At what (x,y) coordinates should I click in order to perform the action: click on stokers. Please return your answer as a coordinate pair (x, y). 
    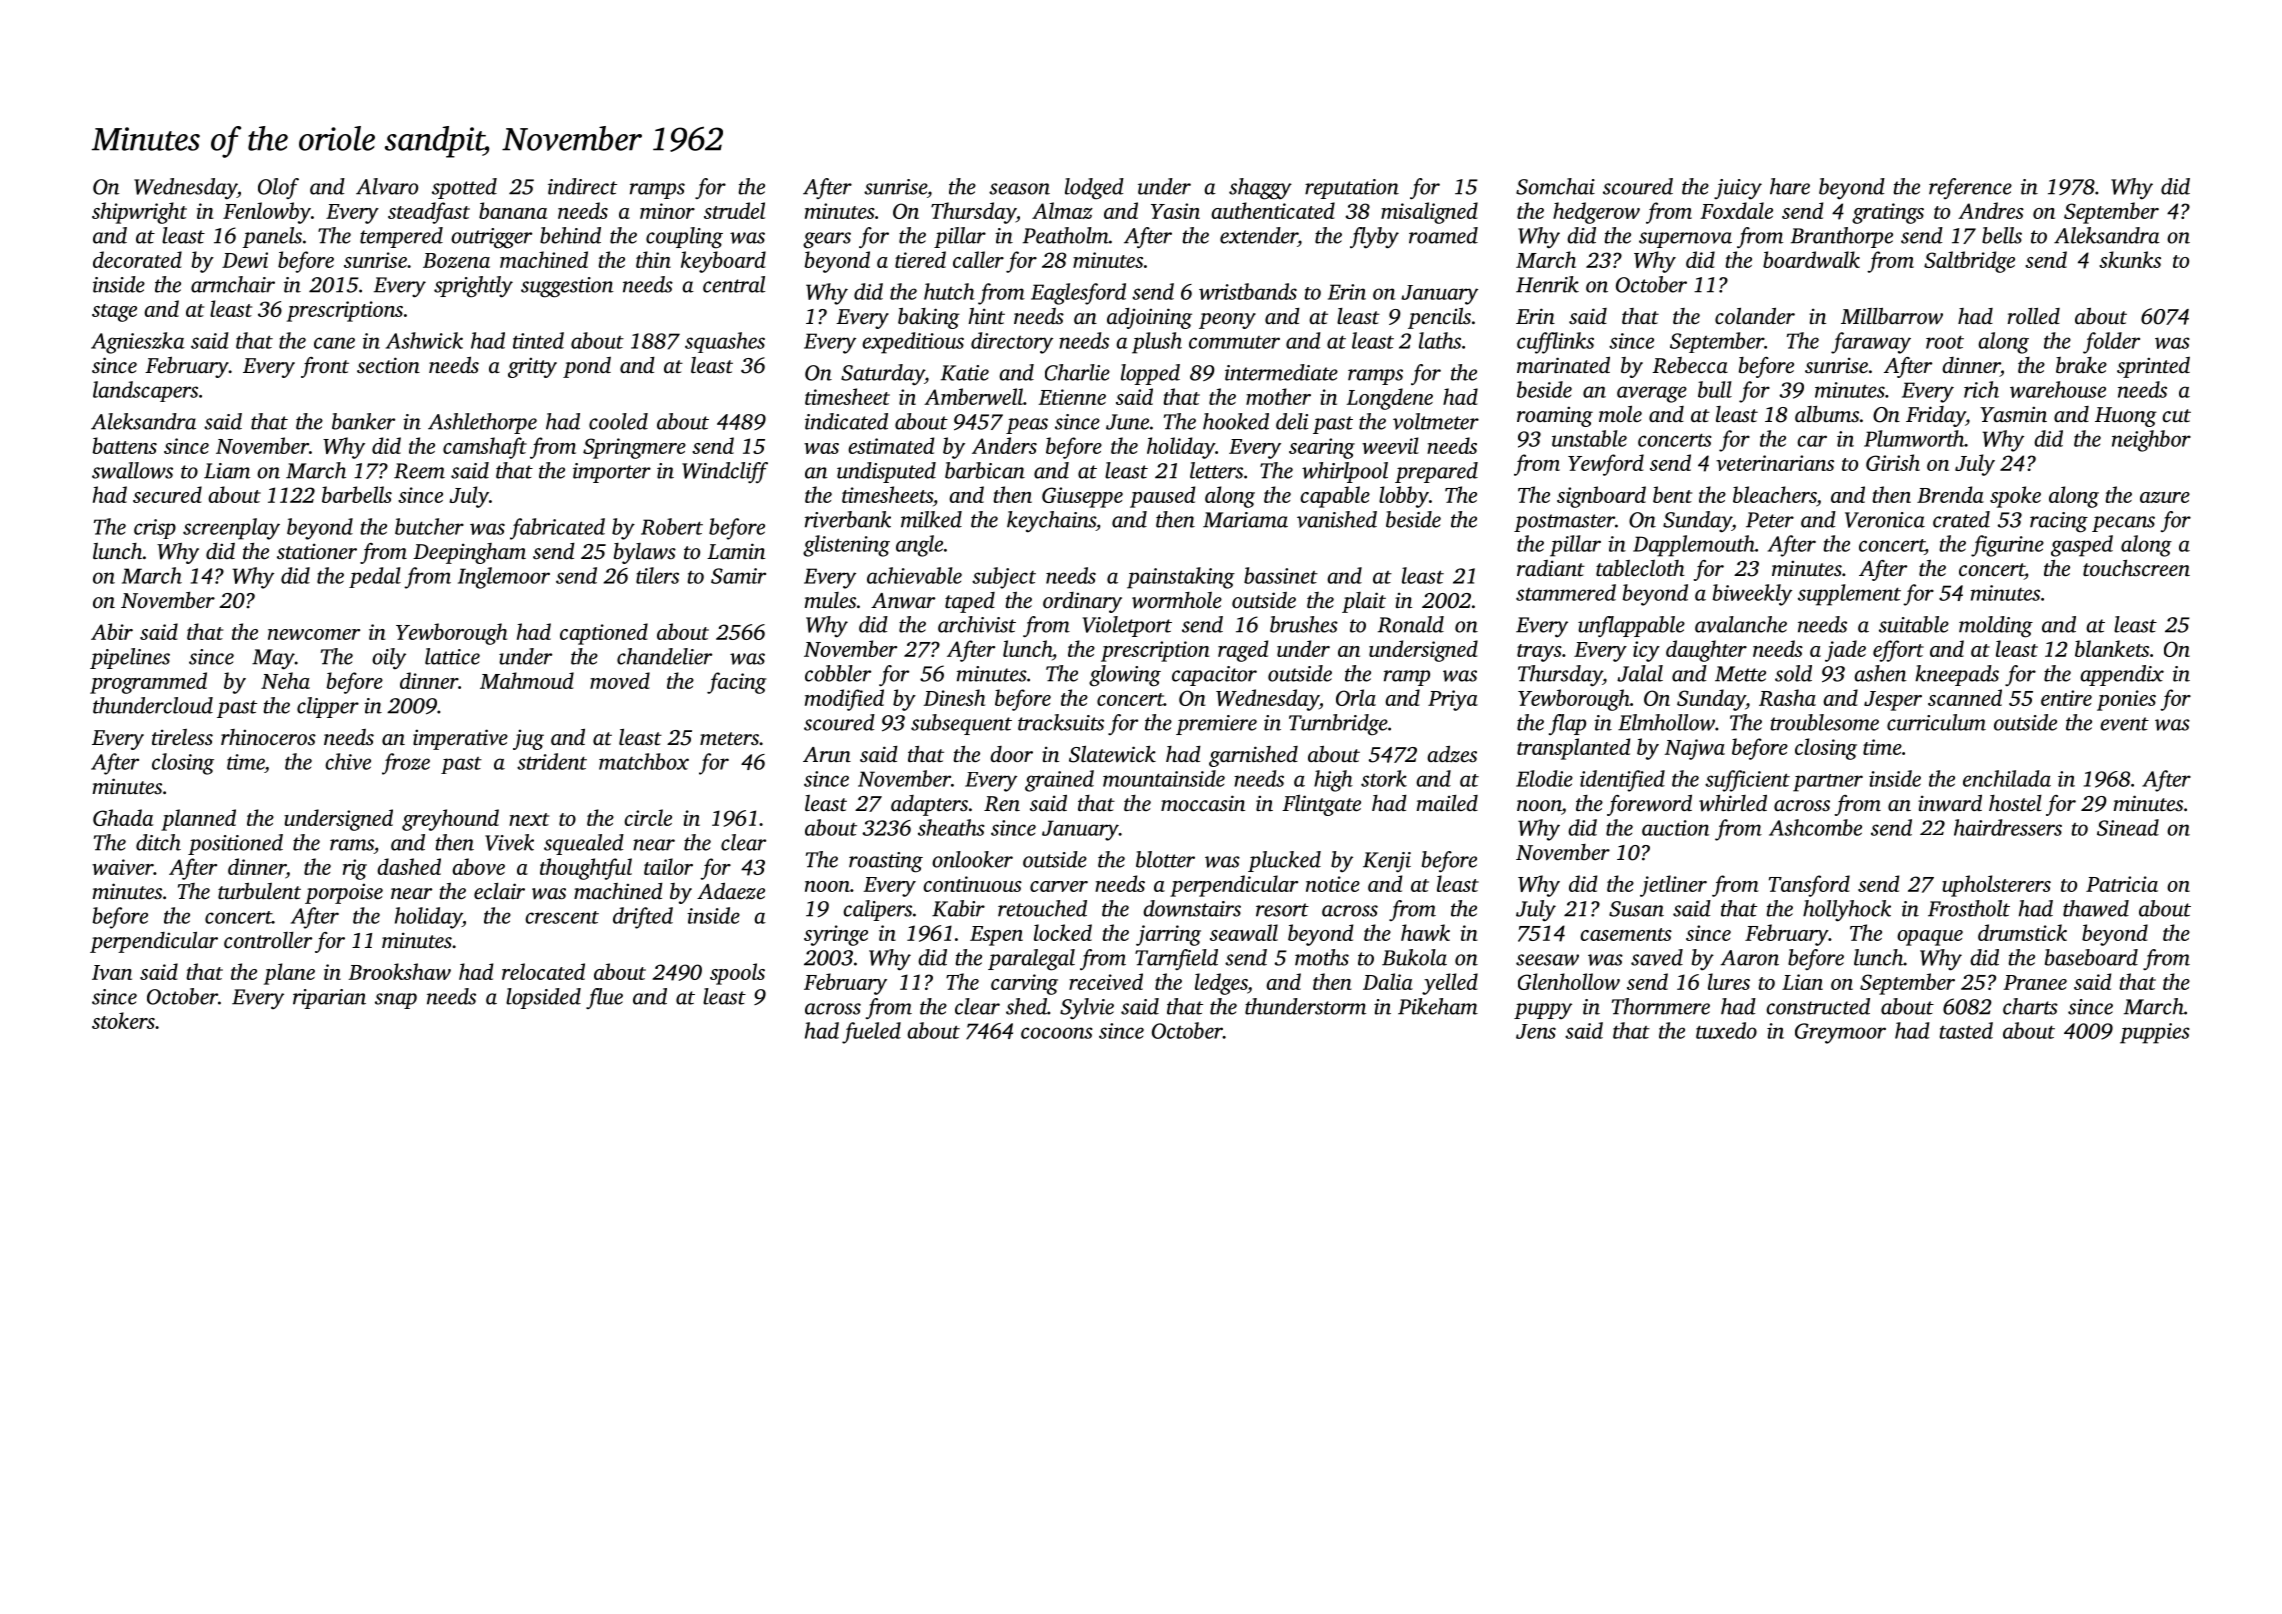
    Looking at the image, I should click on (123, 1020).
